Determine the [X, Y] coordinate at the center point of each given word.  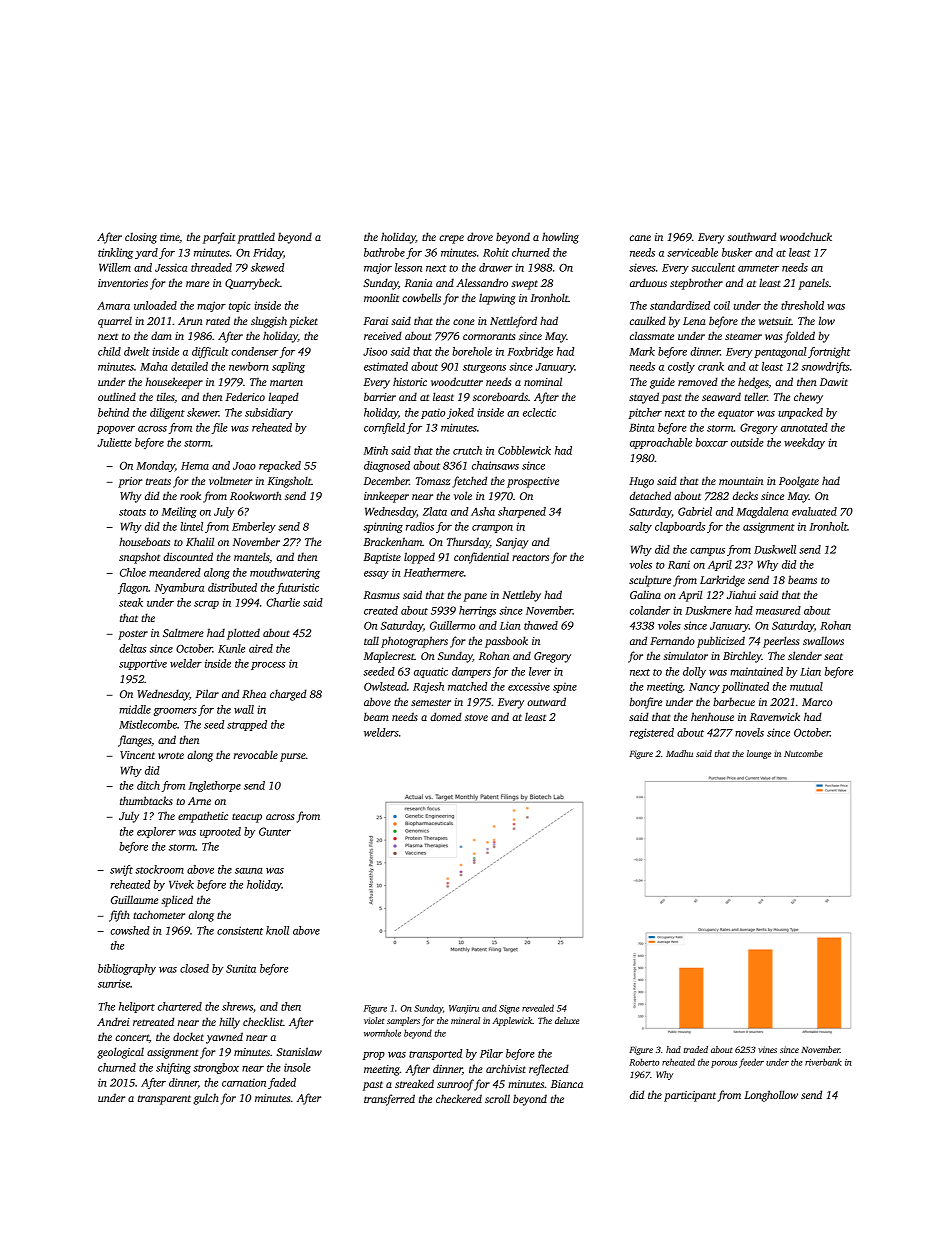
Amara [113, 305]
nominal [543, 381]
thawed [541, 625]
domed [446, 716]
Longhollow [771, 1096]
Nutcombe [803, 753]
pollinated [745, 687]
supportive [143, 665]
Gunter [275, 831]
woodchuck [806, 236]
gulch [206, 1099]
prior [130, 482]
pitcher [645, 413]
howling [560, 238]
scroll [497, 1098]
